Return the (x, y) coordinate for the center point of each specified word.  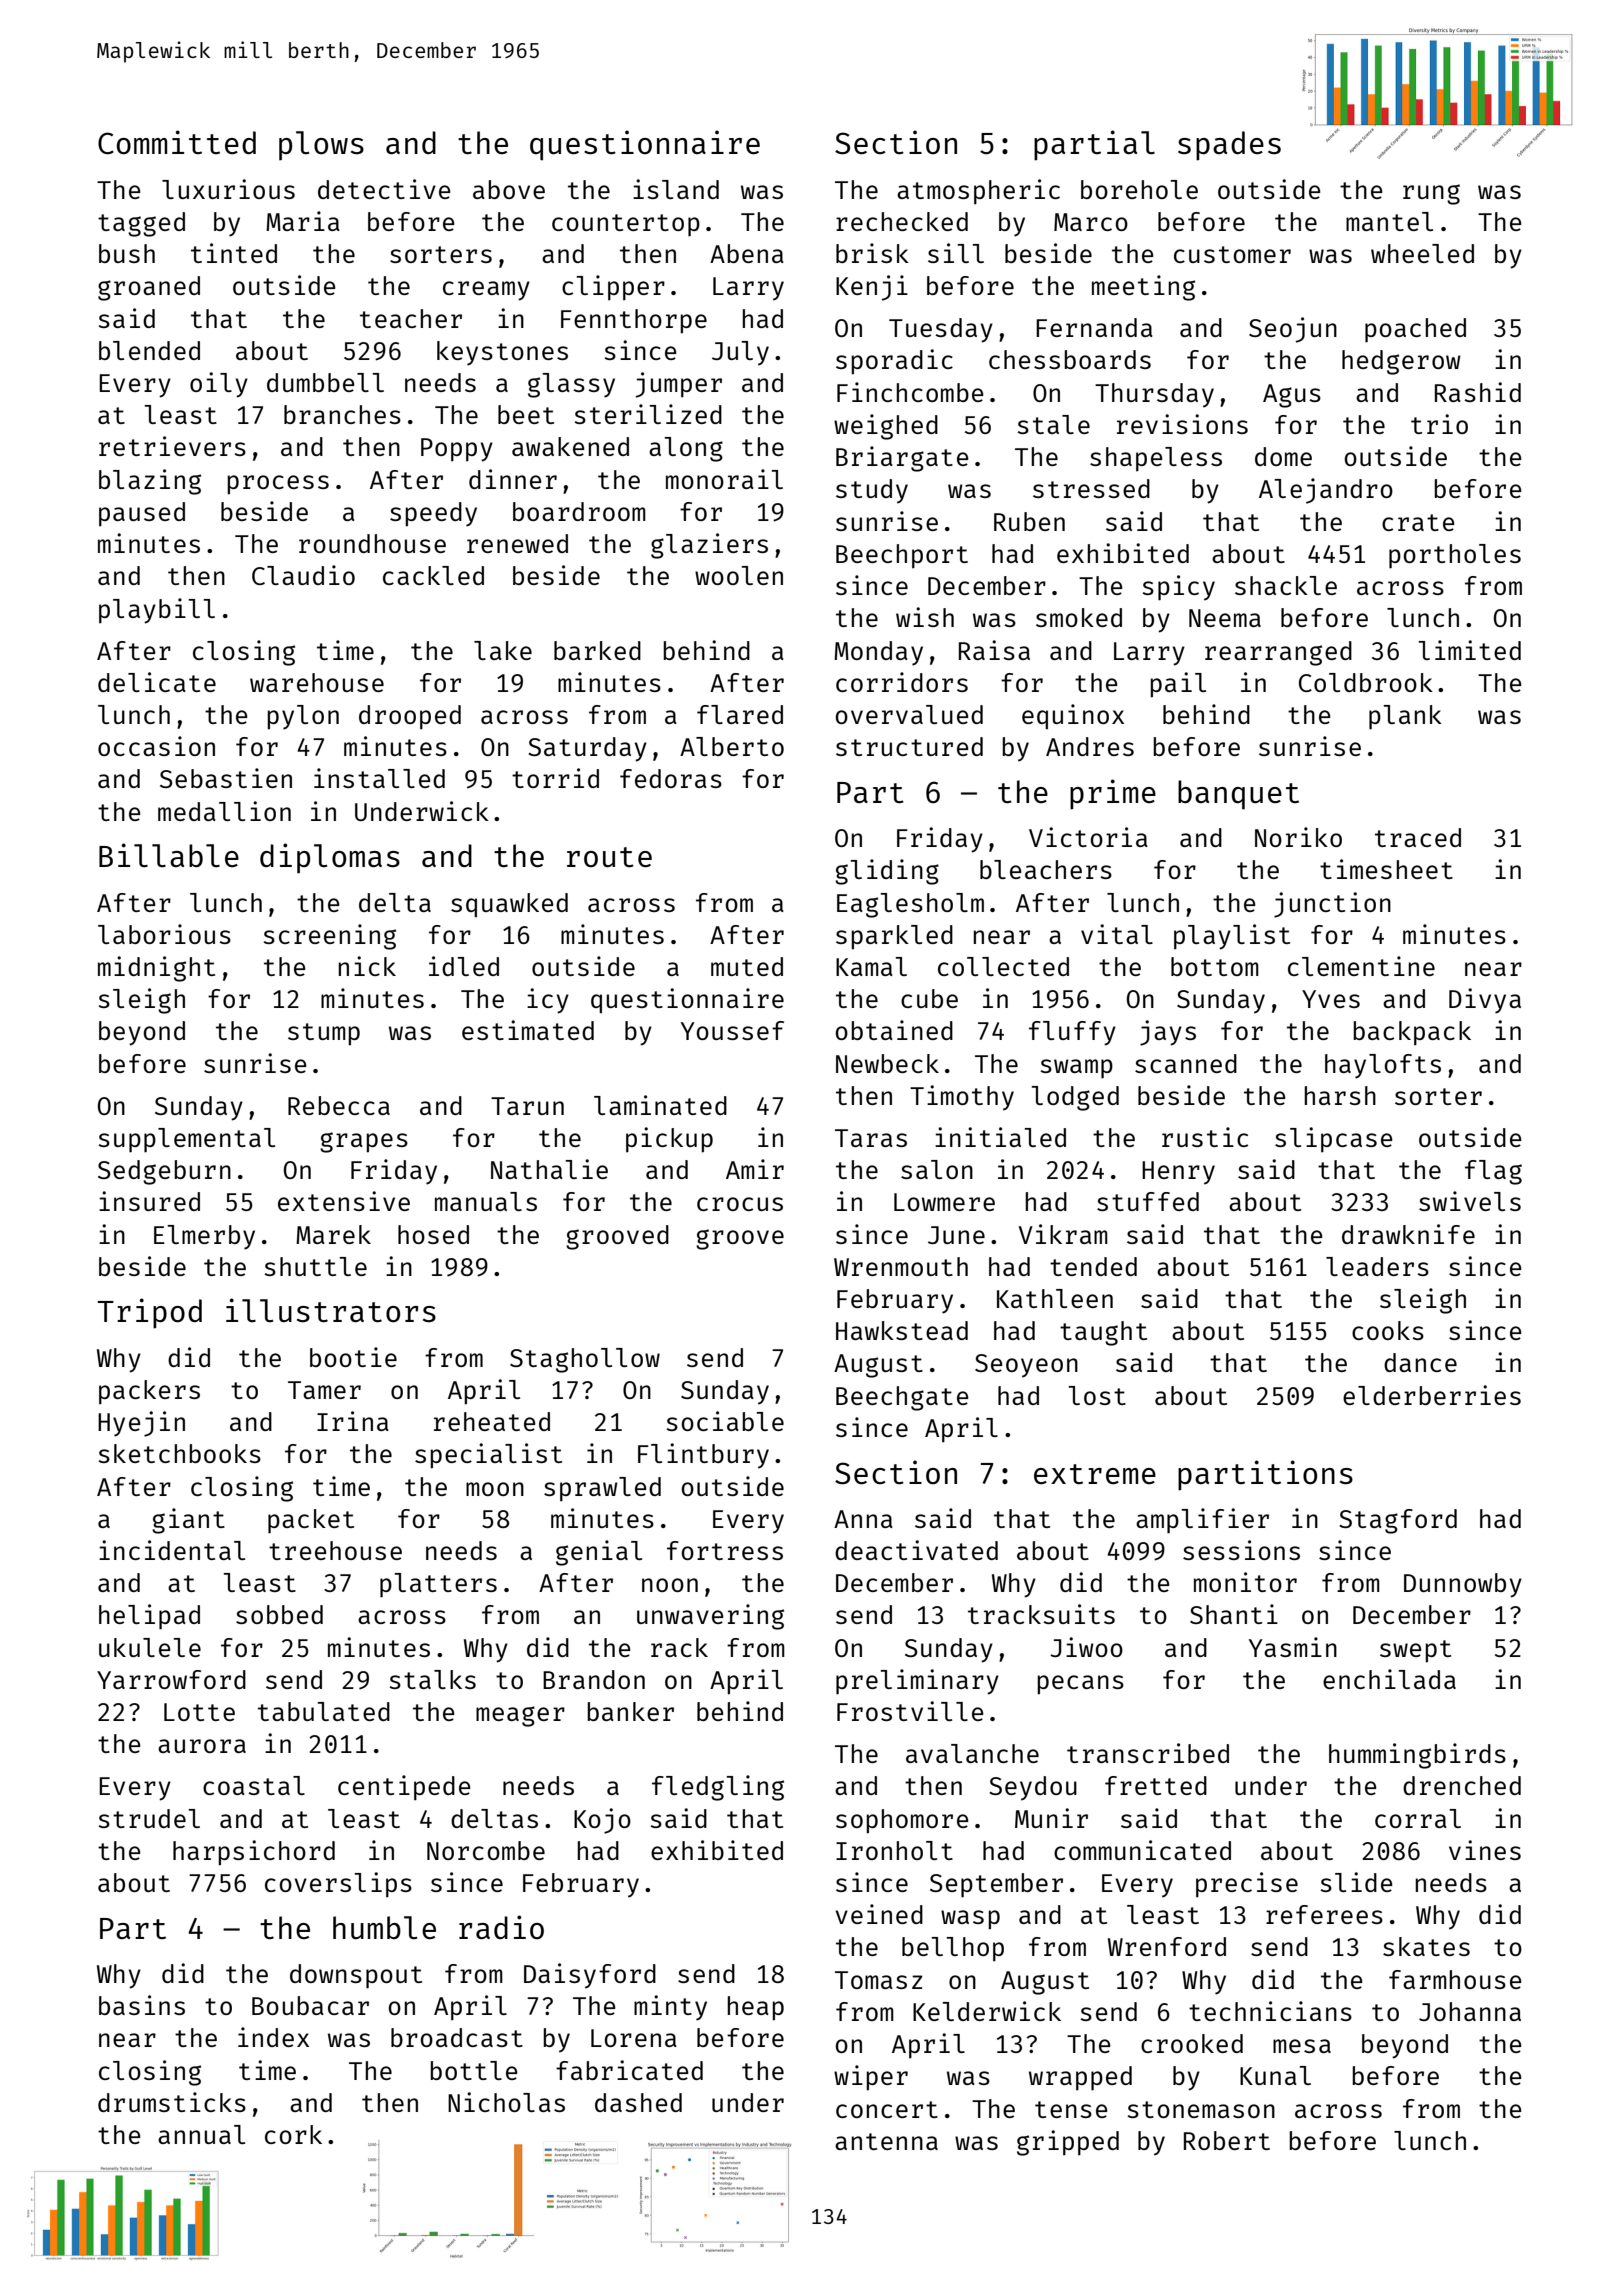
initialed (1000, 1137)
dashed (638, 2102)
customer (1232, 254)
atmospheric (978, 191)
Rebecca (339, 1105)
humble (384, 1927)
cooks (1388, 1330)
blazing (150, 482)
